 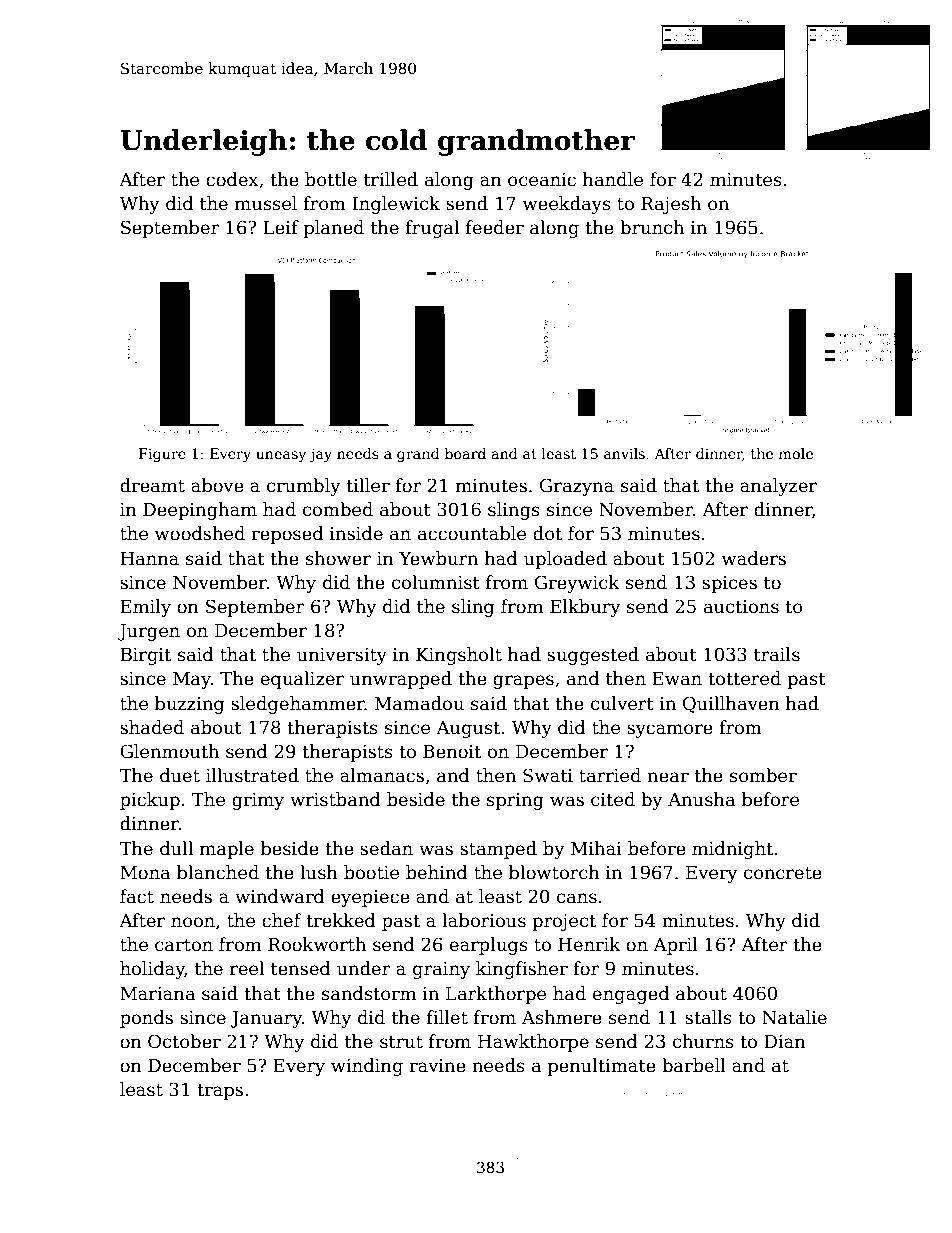 I want to click on Greywick, so click(x=577, y=584).
